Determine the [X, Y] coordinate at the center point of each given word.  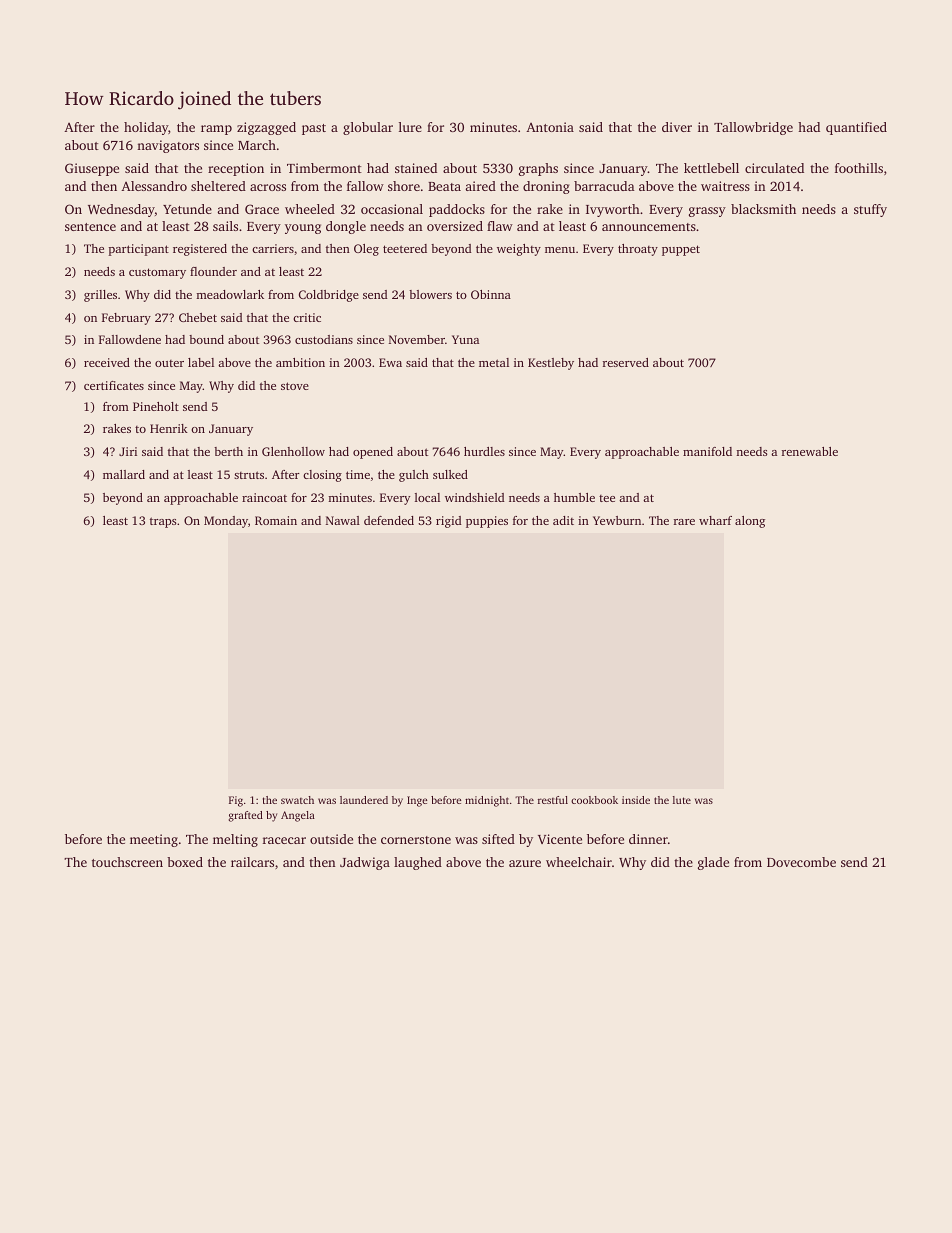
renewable [810, 451]
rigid [449, 522]
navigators [168, 146]
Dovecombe [801, 862]
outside [331, 839]
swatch [297, 800]
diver [677, 127]
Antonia [550, 127]
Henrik [169, 428]
